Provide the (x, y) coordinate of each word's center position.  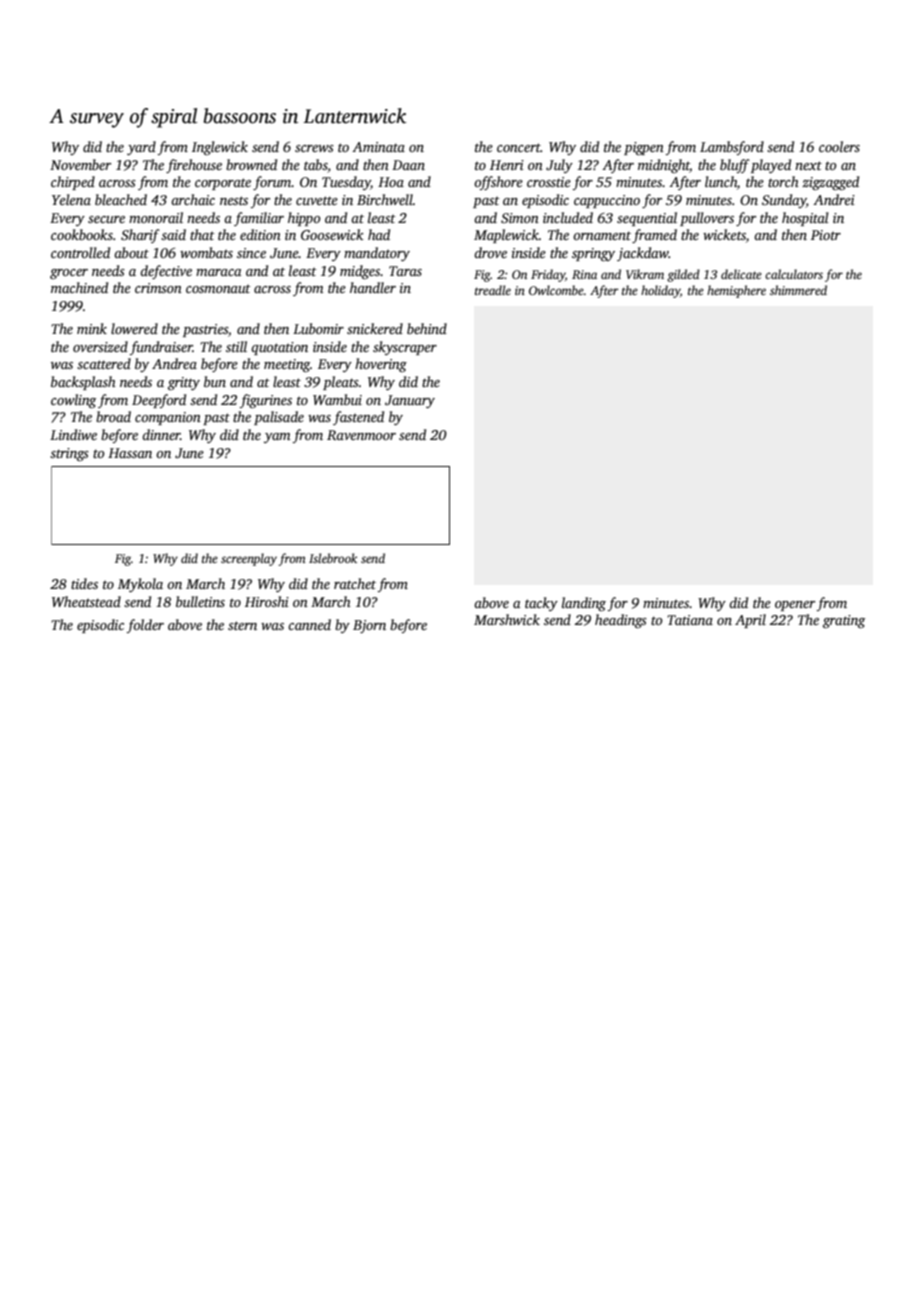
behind (427, 328)
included (568, 217)
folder (145, 626)
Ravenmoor (361, 435)
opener (795, 606)
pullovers (707, 219)
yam (277, 438)
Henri (507, 165)
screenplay (249, 559)
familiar (259, 219)
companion (168, 418)
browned (251, 164)
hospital (805, 219)
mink (92, 328)
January (410, 401)
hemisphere (736, 291)
